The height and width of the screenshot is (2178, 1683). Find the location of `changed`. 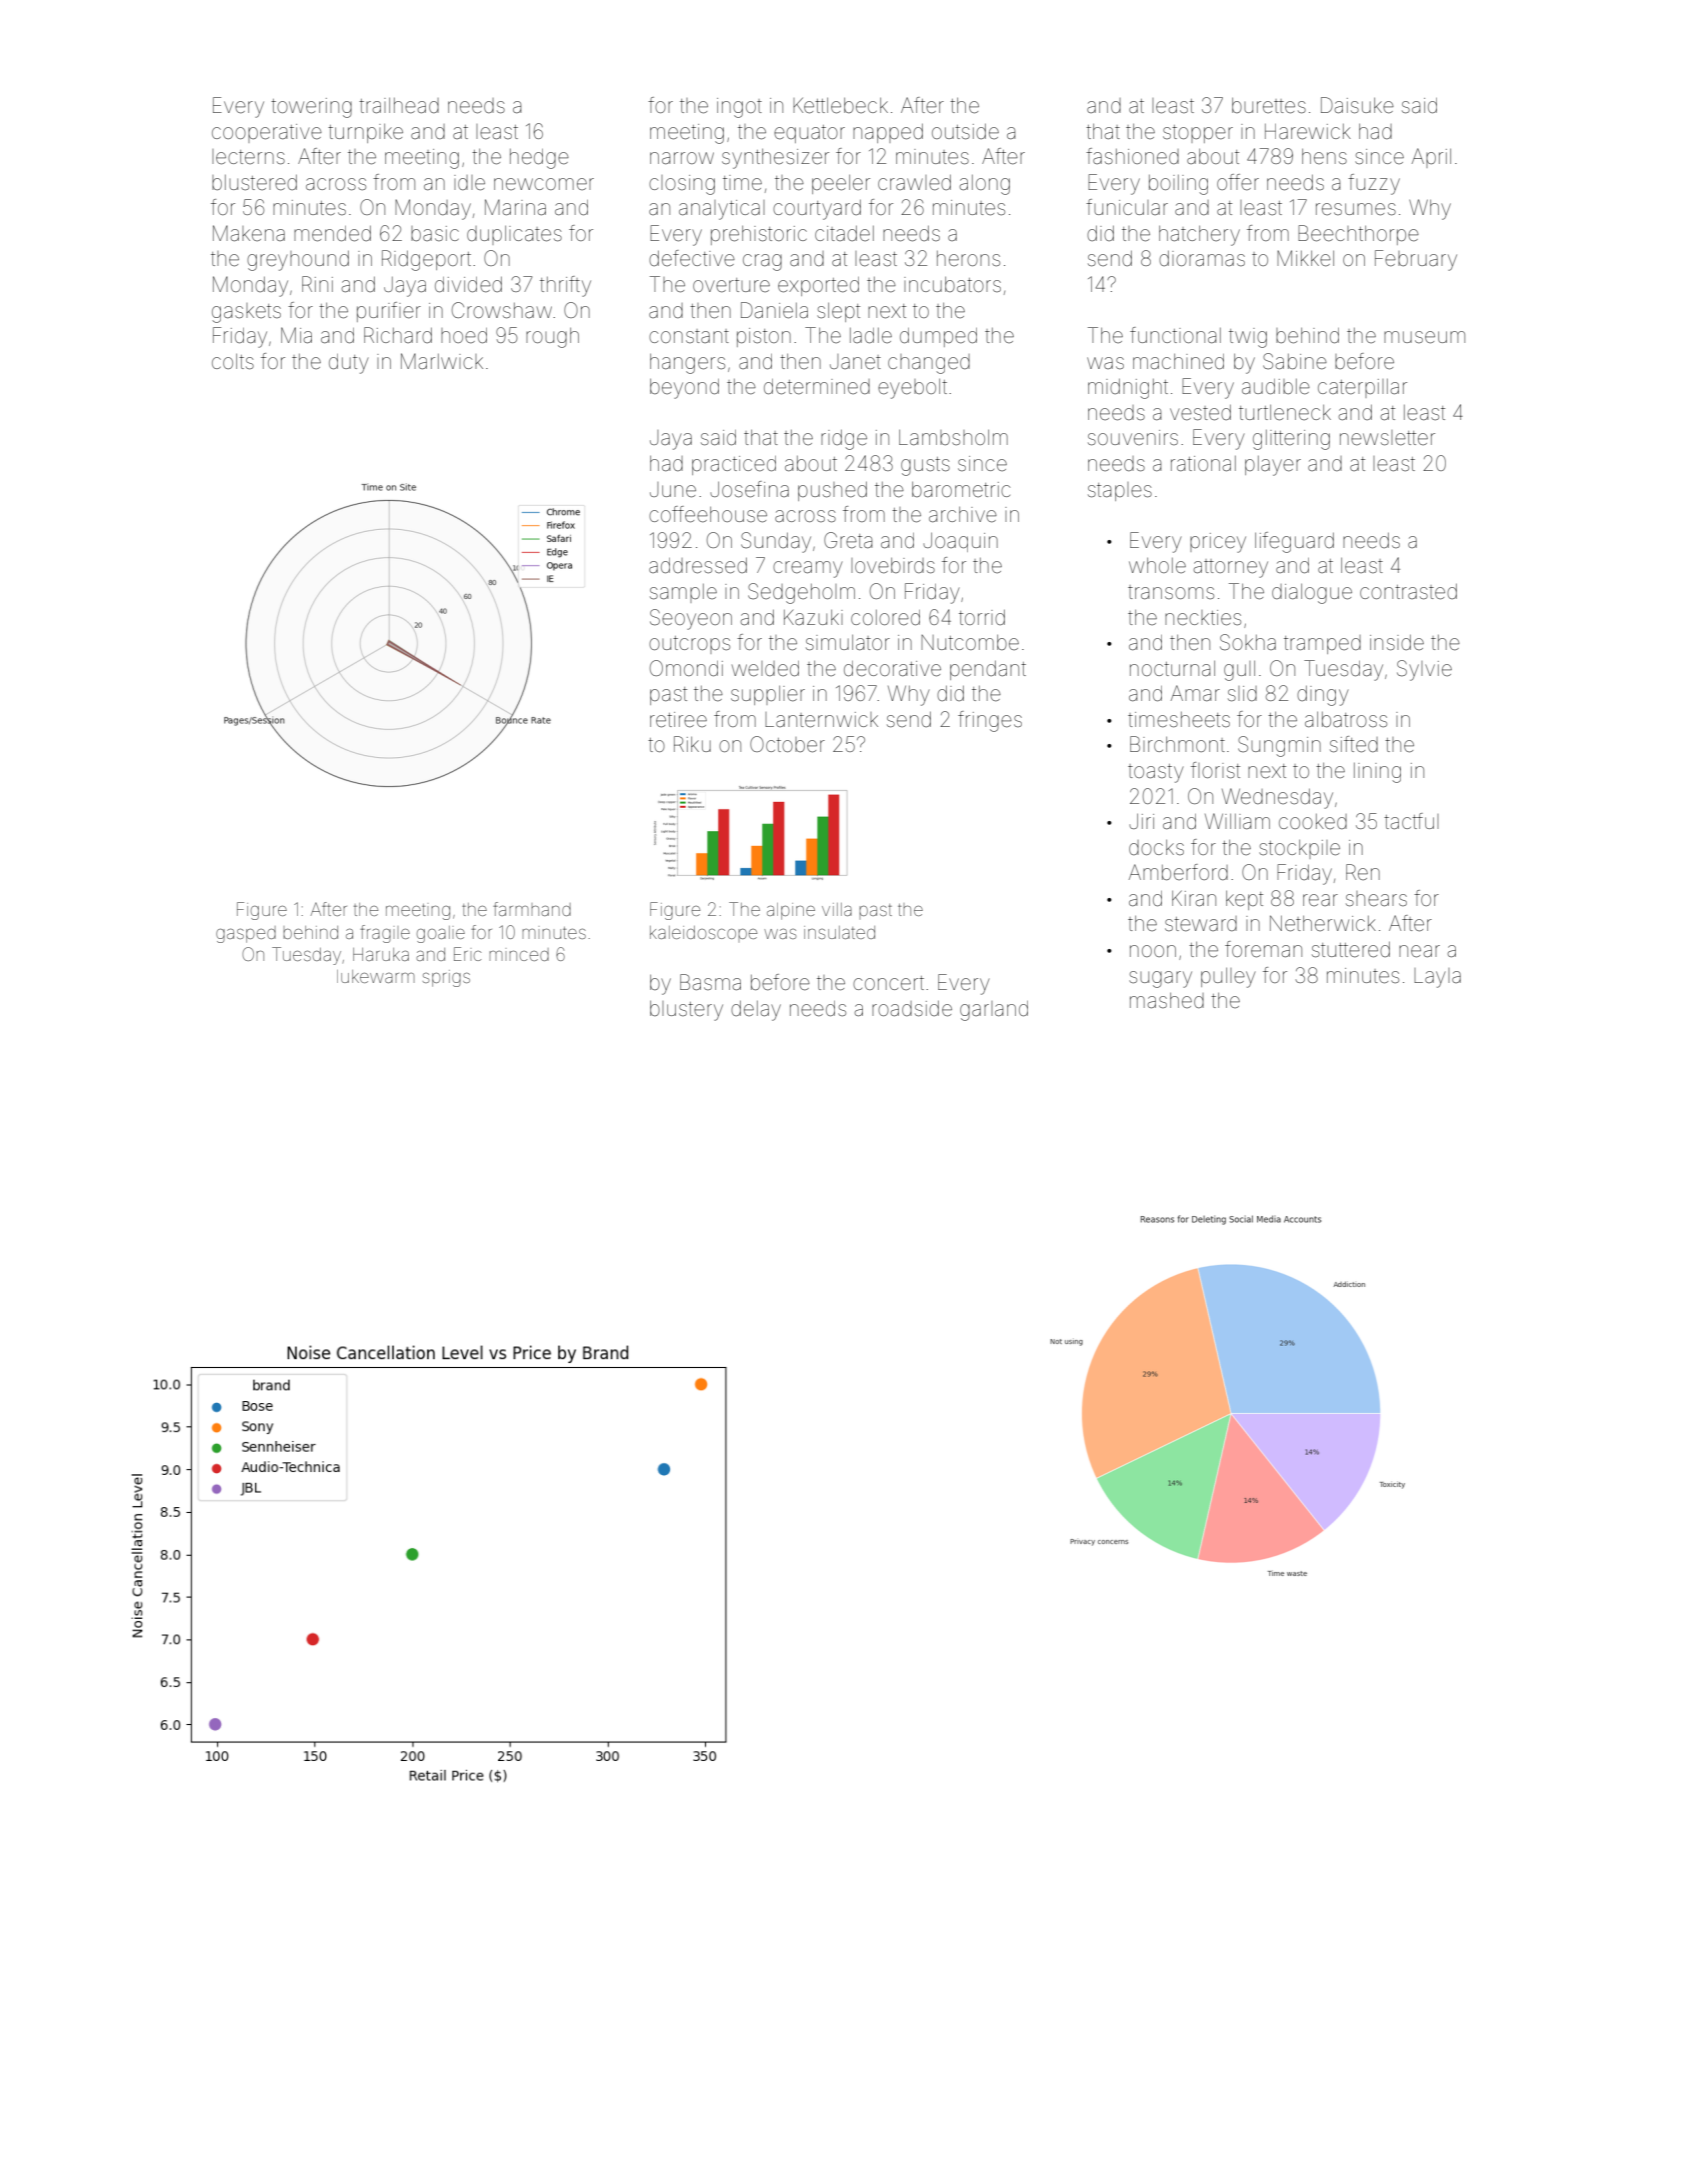

changed is located at coordinates (929, 364).
